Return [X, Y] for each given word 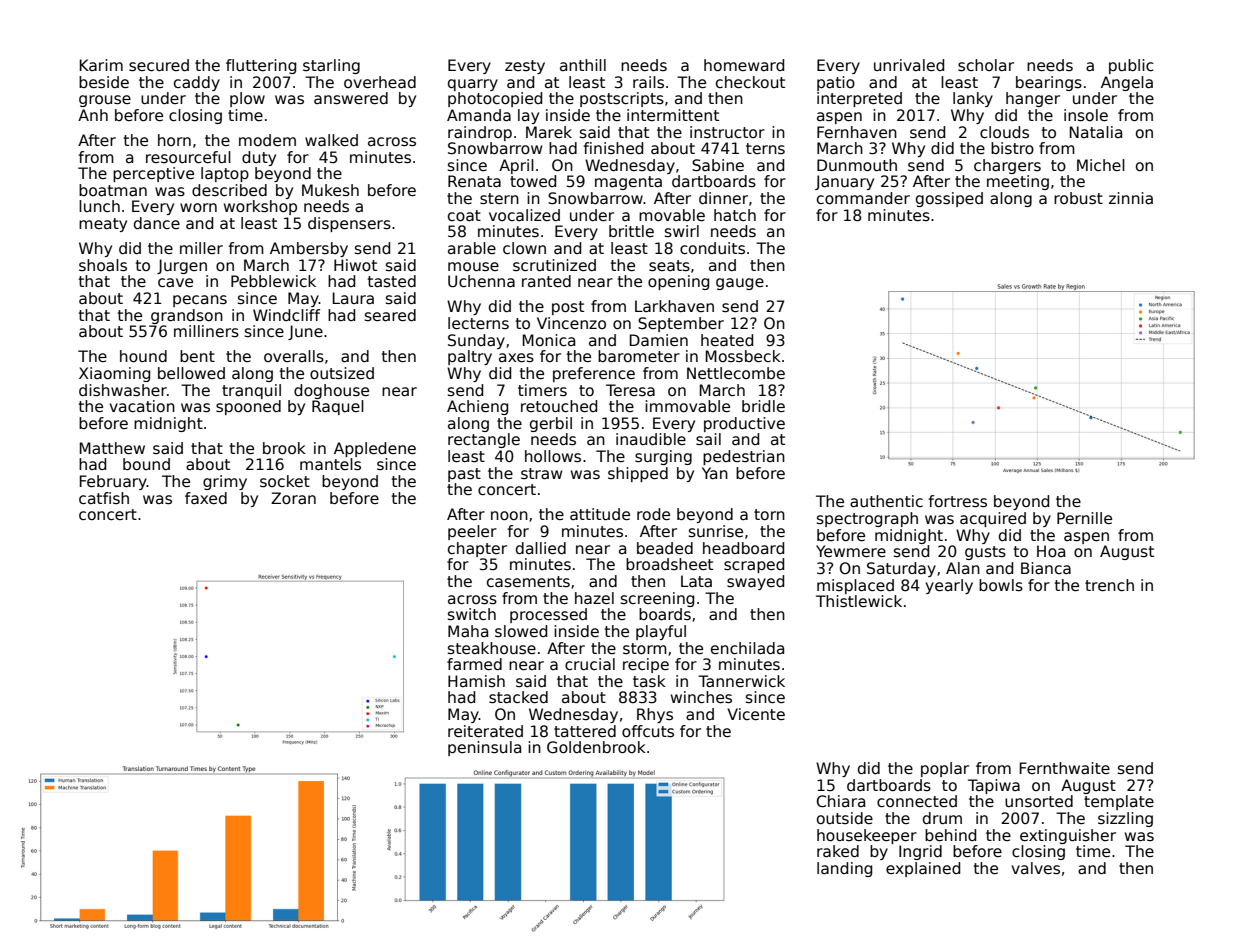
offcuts [648, 731]
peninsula [484, 748]
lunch [99, 206]
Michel [1101, 165]
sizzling [1125, 819]
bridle [763, 406]
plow [247, 99]
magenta [628, 183]
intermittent [673, 115]
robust [1078, 198]
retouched [559, 406]
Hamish [476, 681]
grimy [225, 482]
